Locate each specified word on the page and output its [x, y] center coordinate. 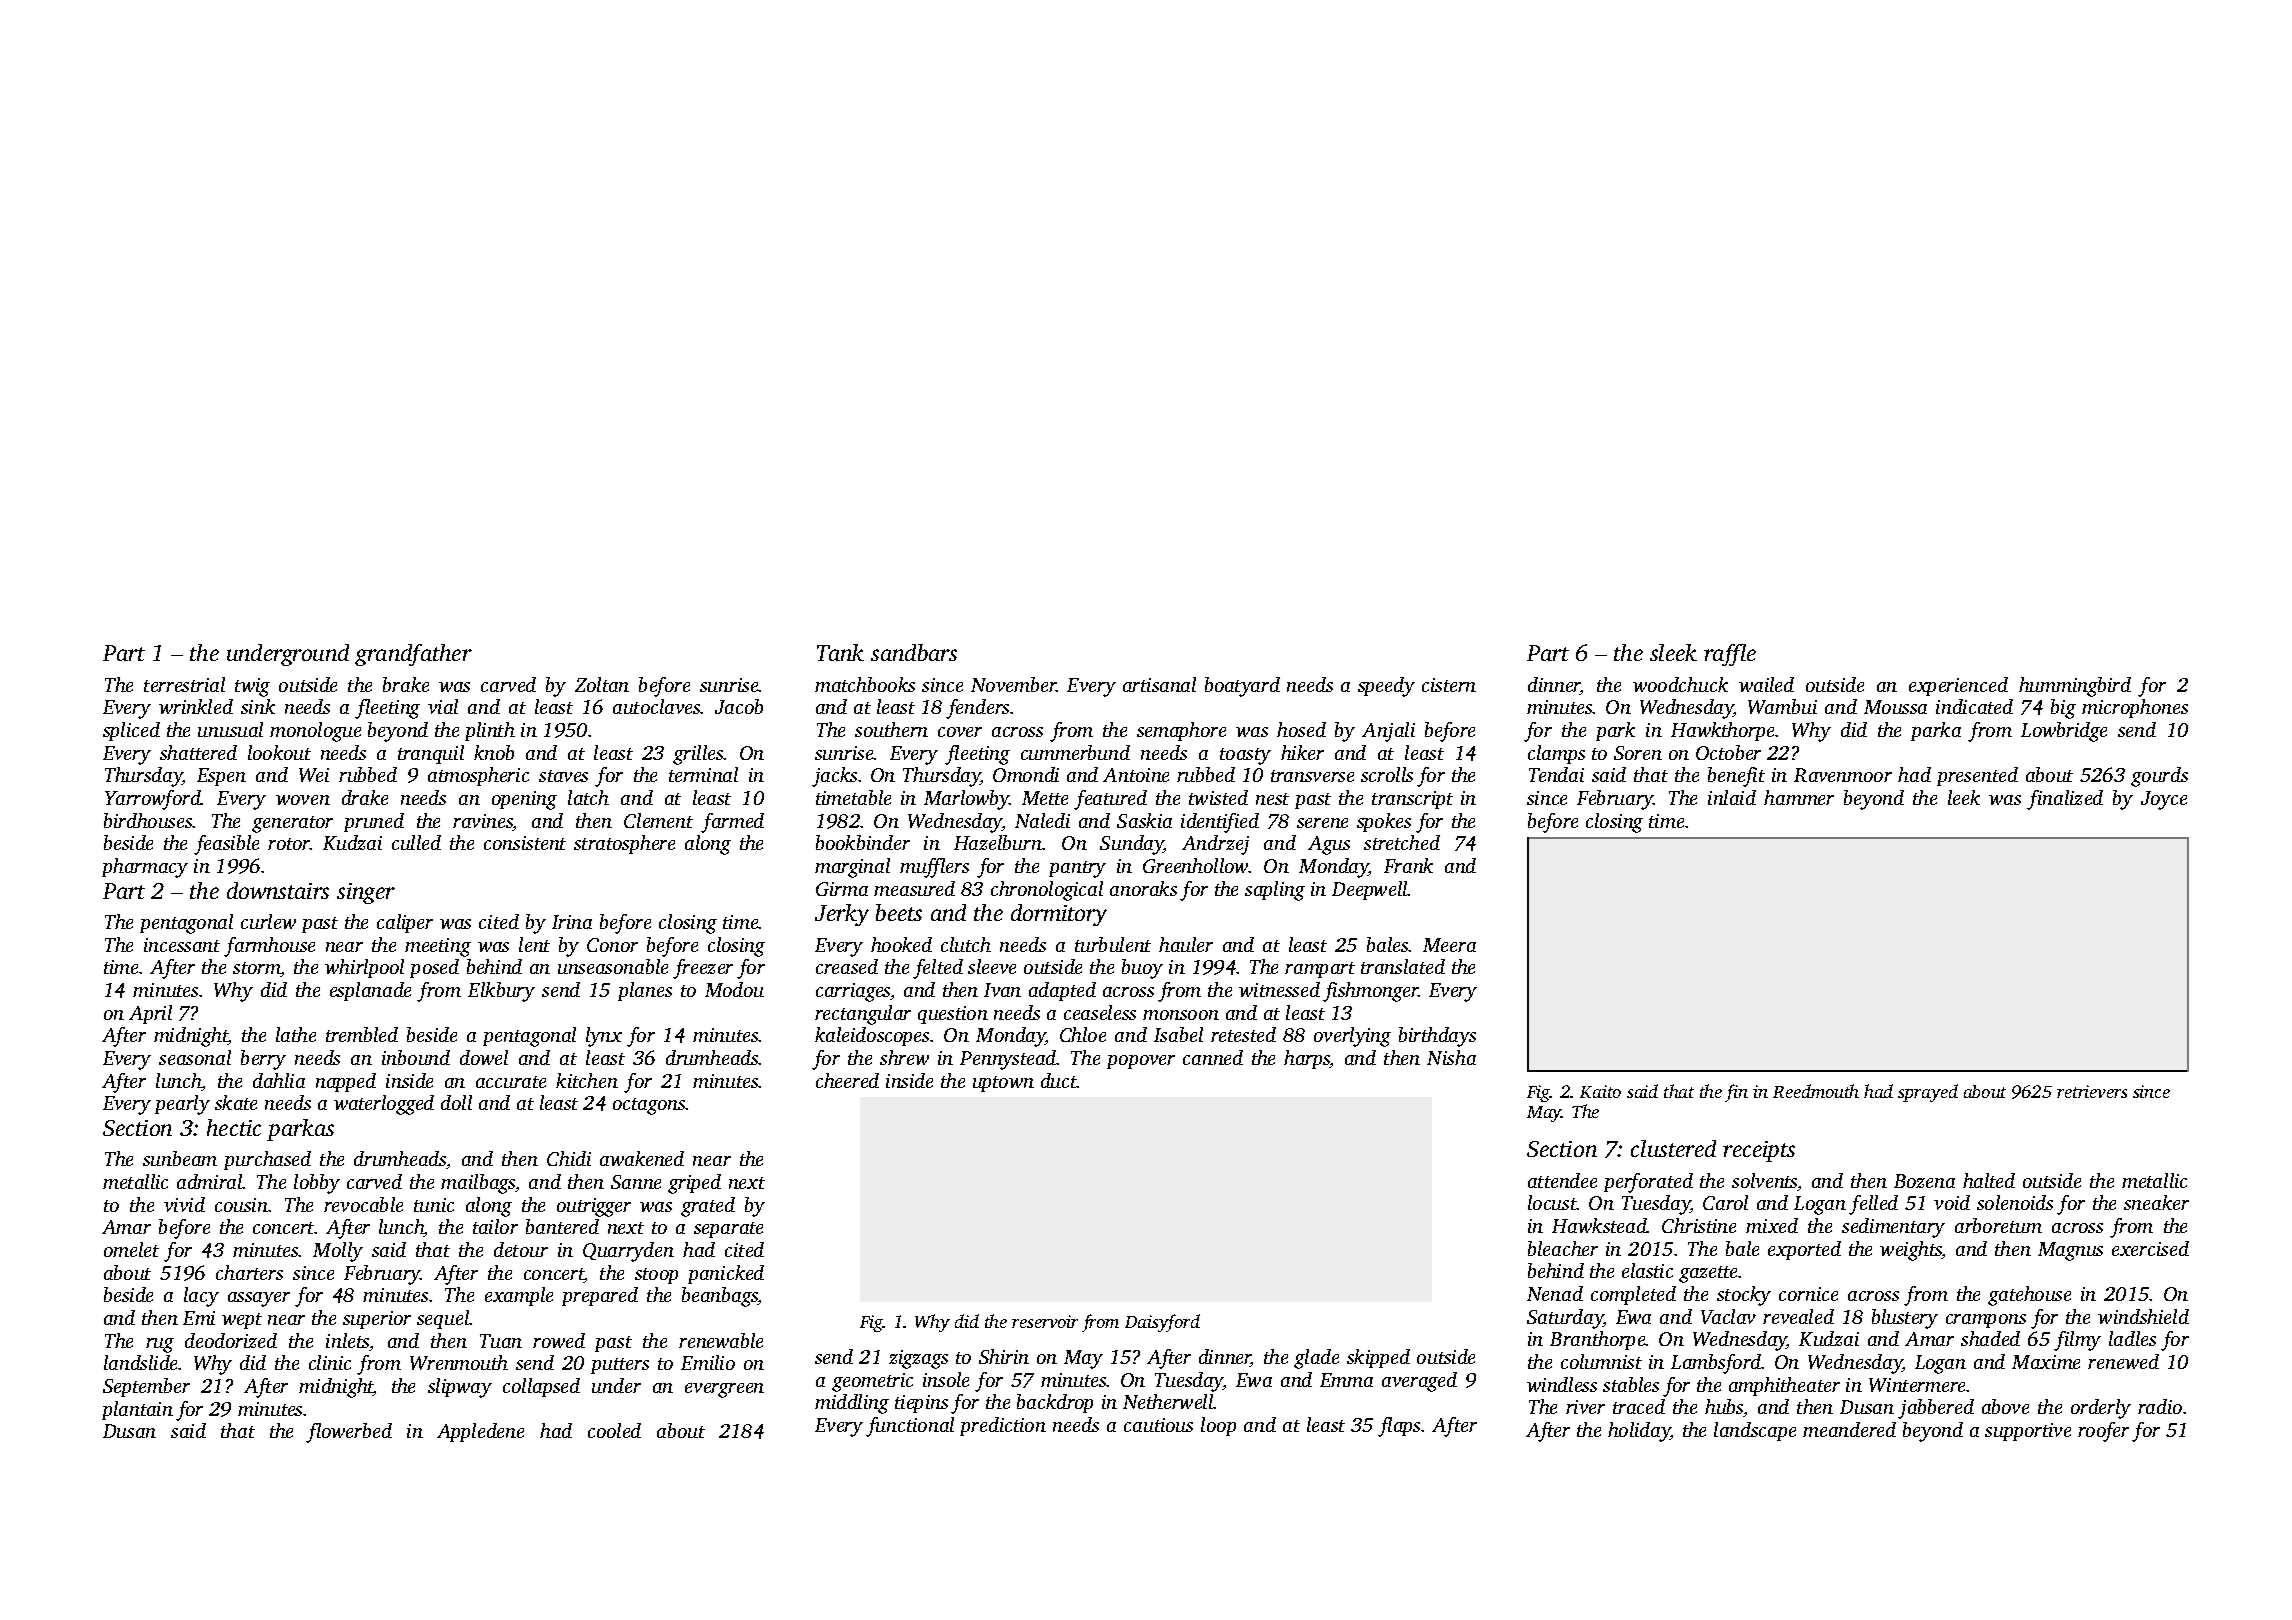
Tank [840, 652]
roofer [2103, 1432]
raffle [1730, 655]
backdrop [1055, 1403]
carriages [853, 992]
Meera [1449, 945]
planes [645, 991]
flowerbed [349, 1433]
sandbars [914, 652]
